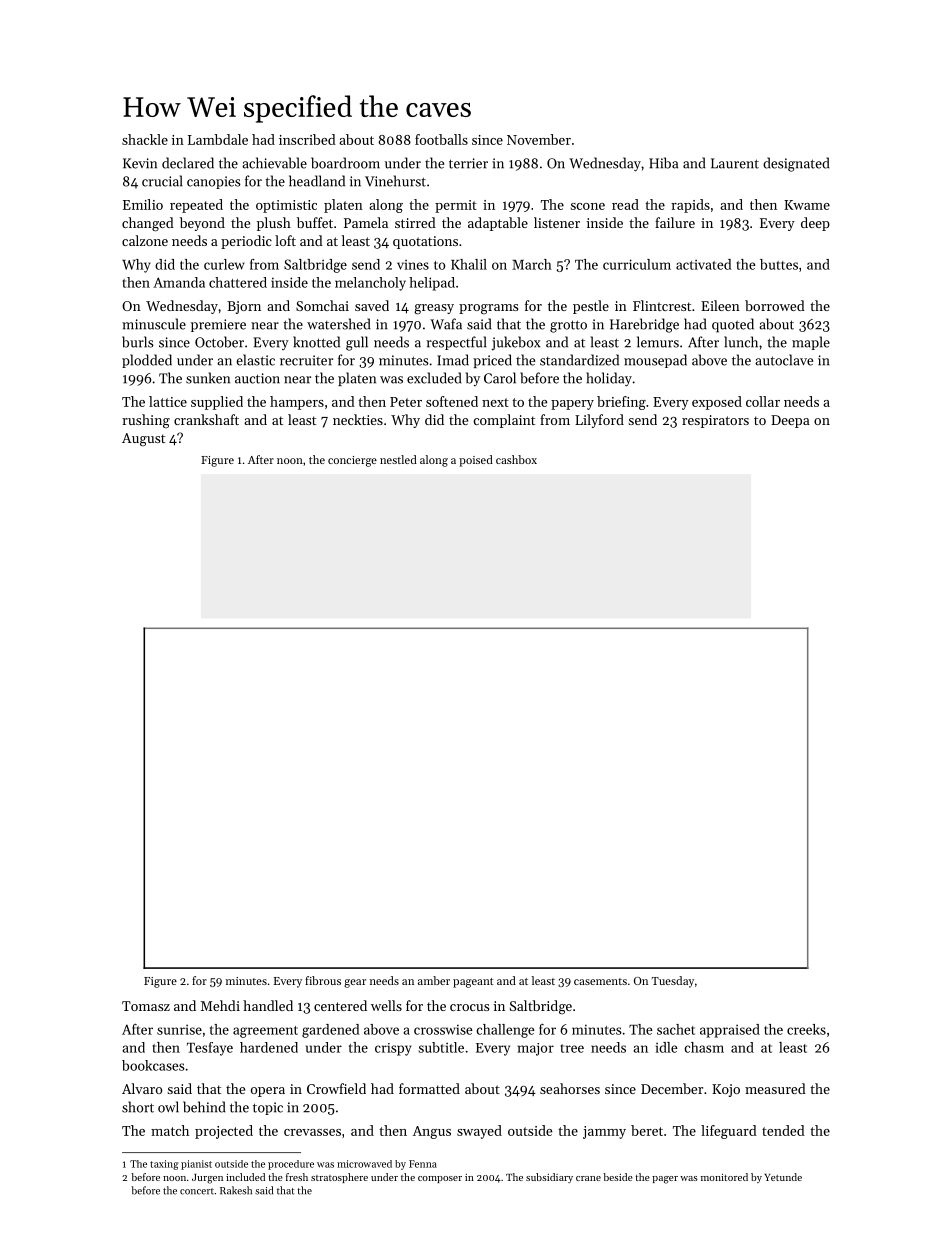 The width and height of the screenshot is (952, 1233). I want to click on Lilyford, so click(599, 421).
